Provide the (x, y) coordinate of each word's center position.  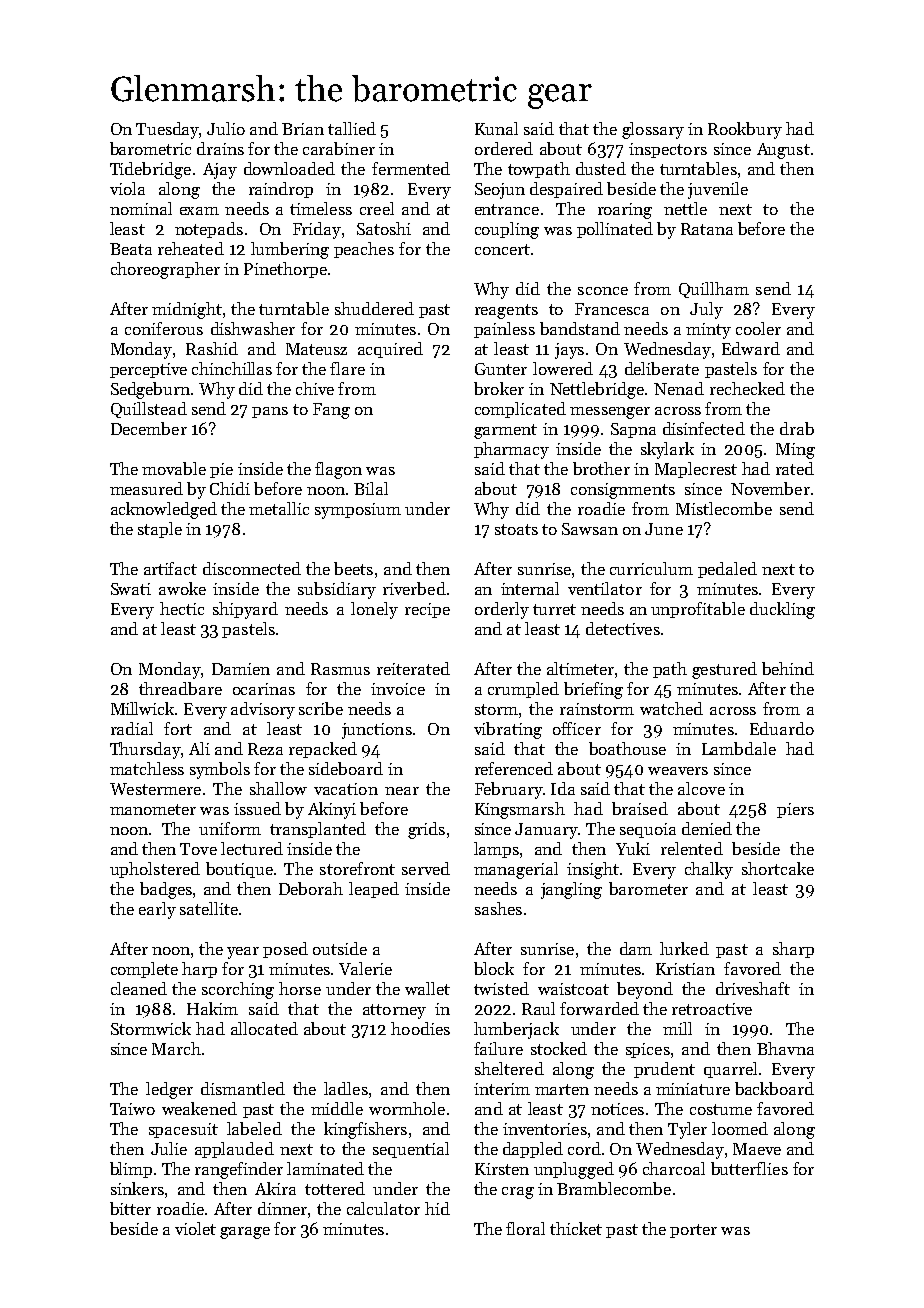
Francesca (612, 309)
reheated (191, 248)
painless (504, 330)
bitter (130, 1208)
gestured (724, 670)
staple (160, 530)
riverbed (414, 588)
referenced (514, 768)
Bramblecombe (614, 1188)
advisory (263, 710)
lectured (252, 848)
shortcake (778, 868)
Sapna (633, 430)
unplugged (574, 1170)
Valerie (365, 968)
